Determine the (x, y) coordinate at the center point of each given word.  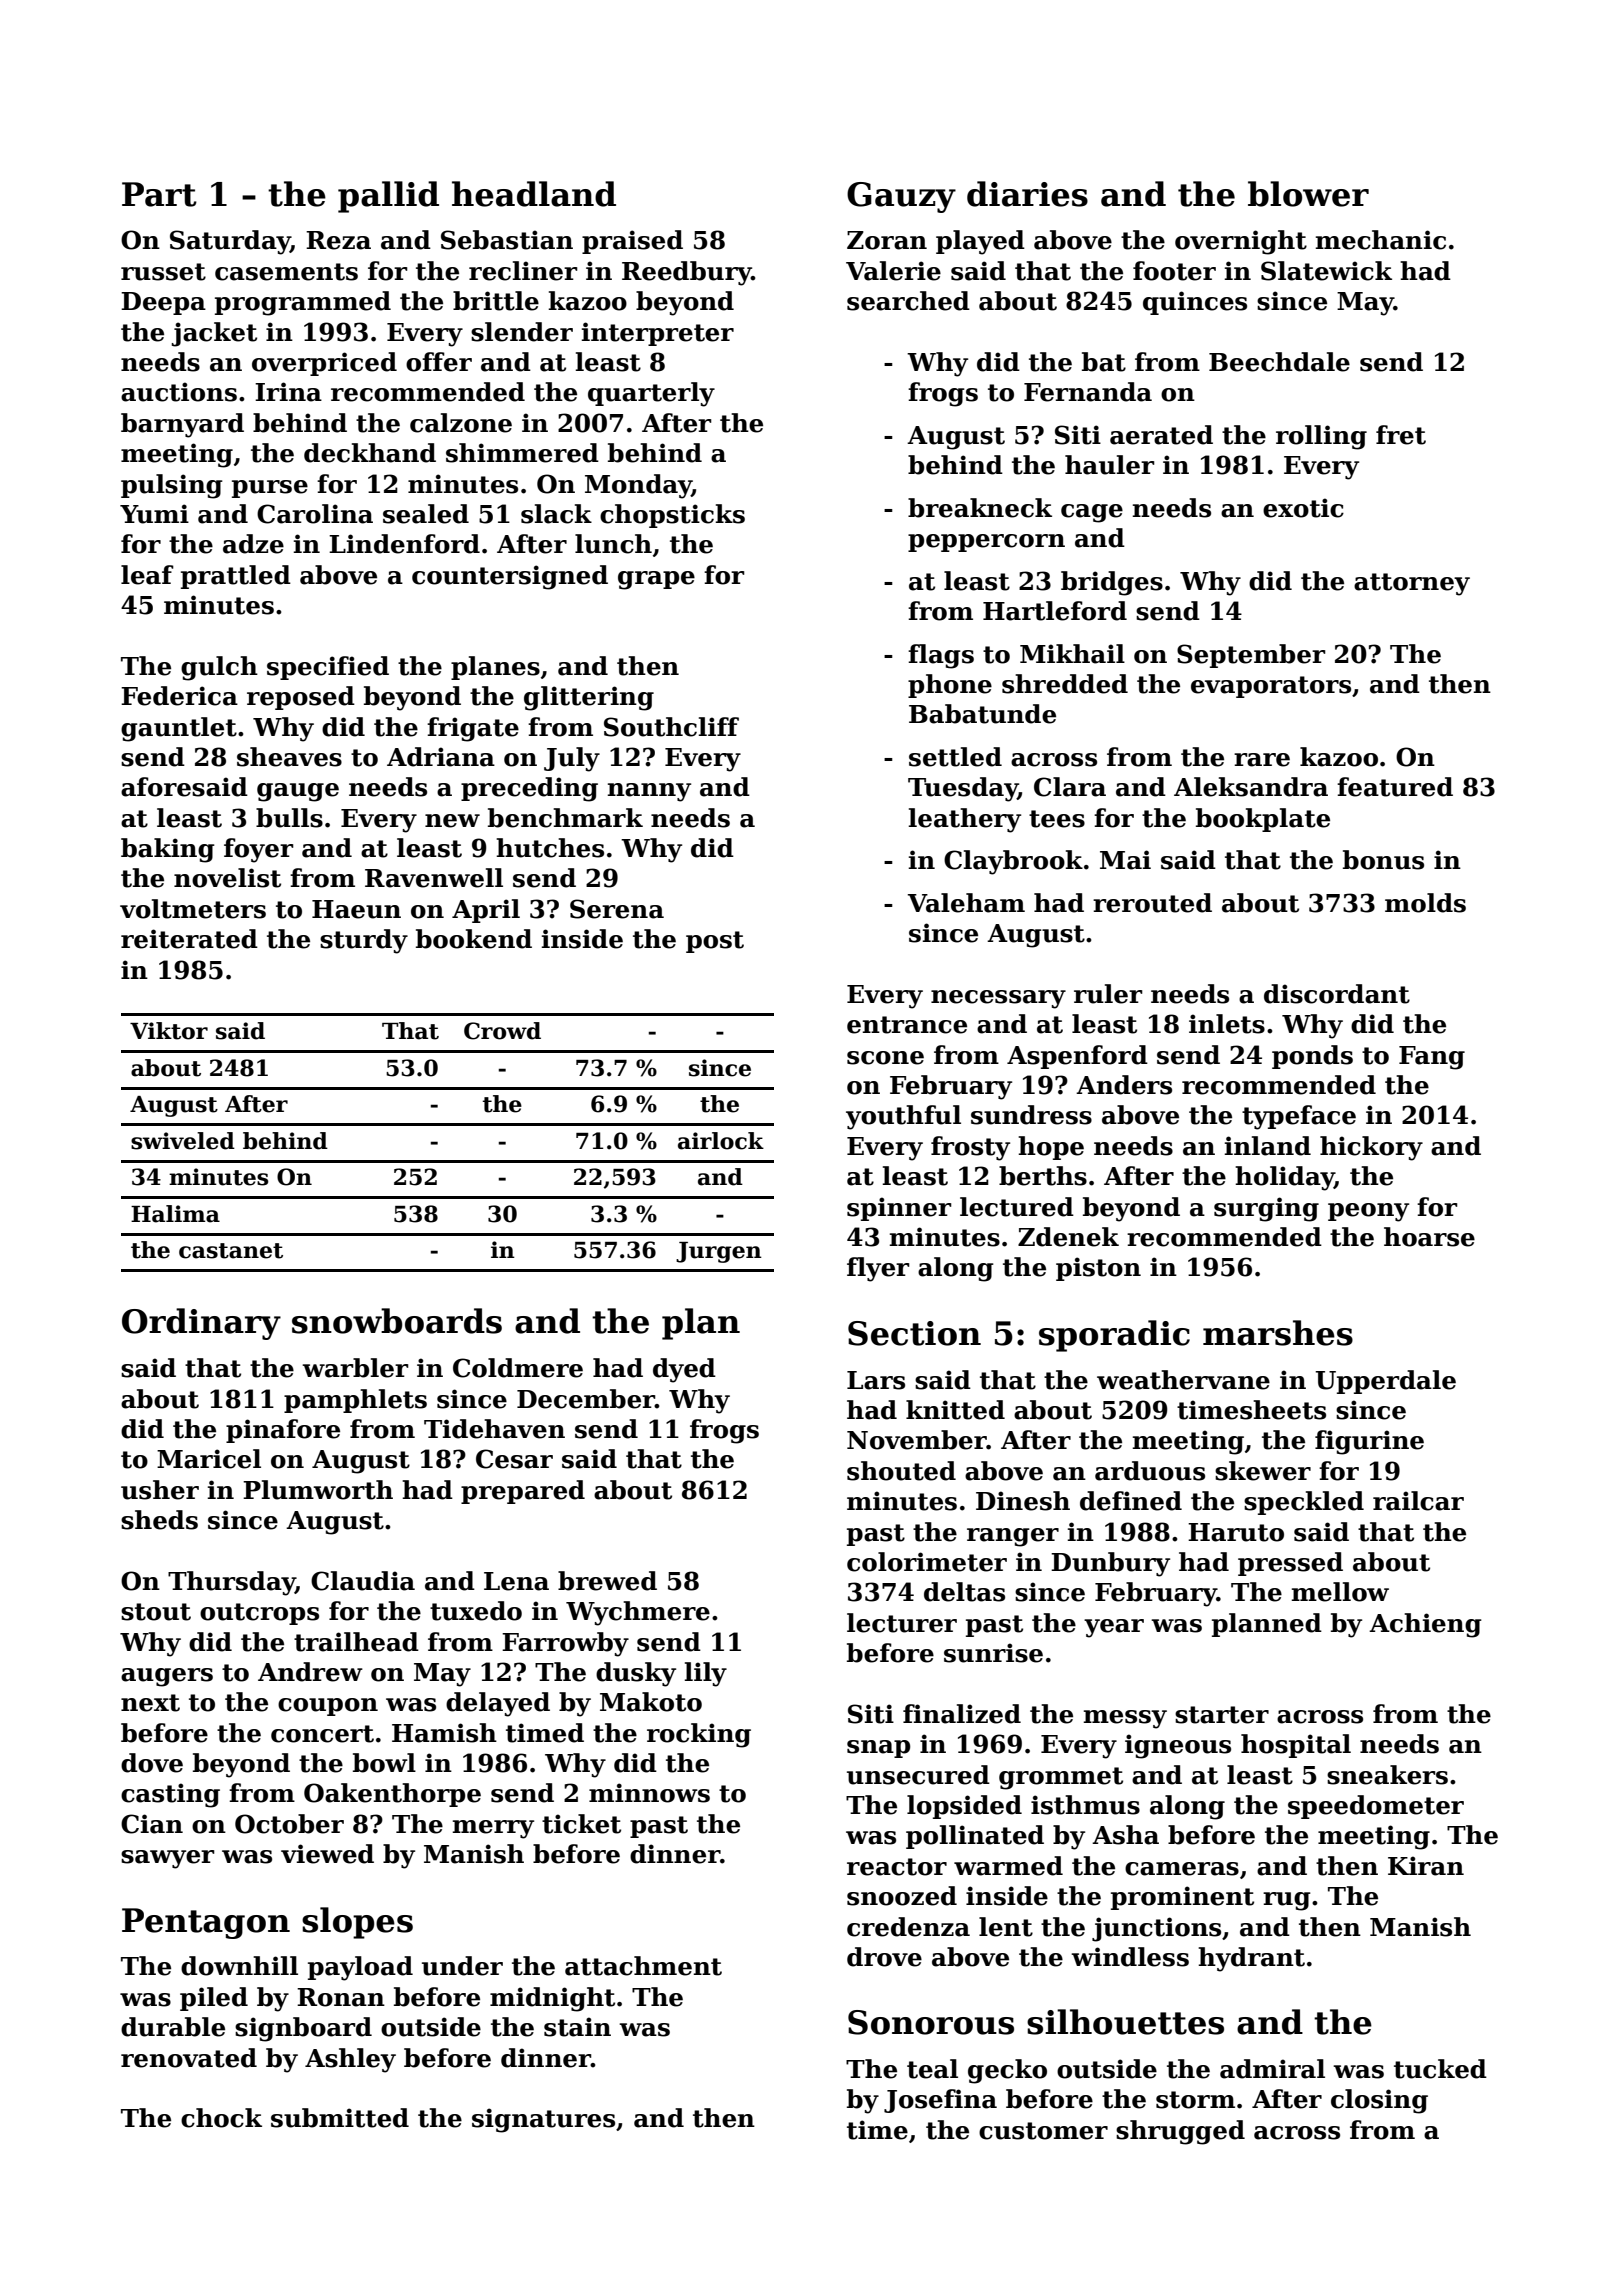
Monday (638, 486)
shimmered (522, 453)
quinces (1195, 303)
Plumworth (318, 1490)
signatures (543, 2120)
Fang (1432, 1058)
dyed (684, 1370)
